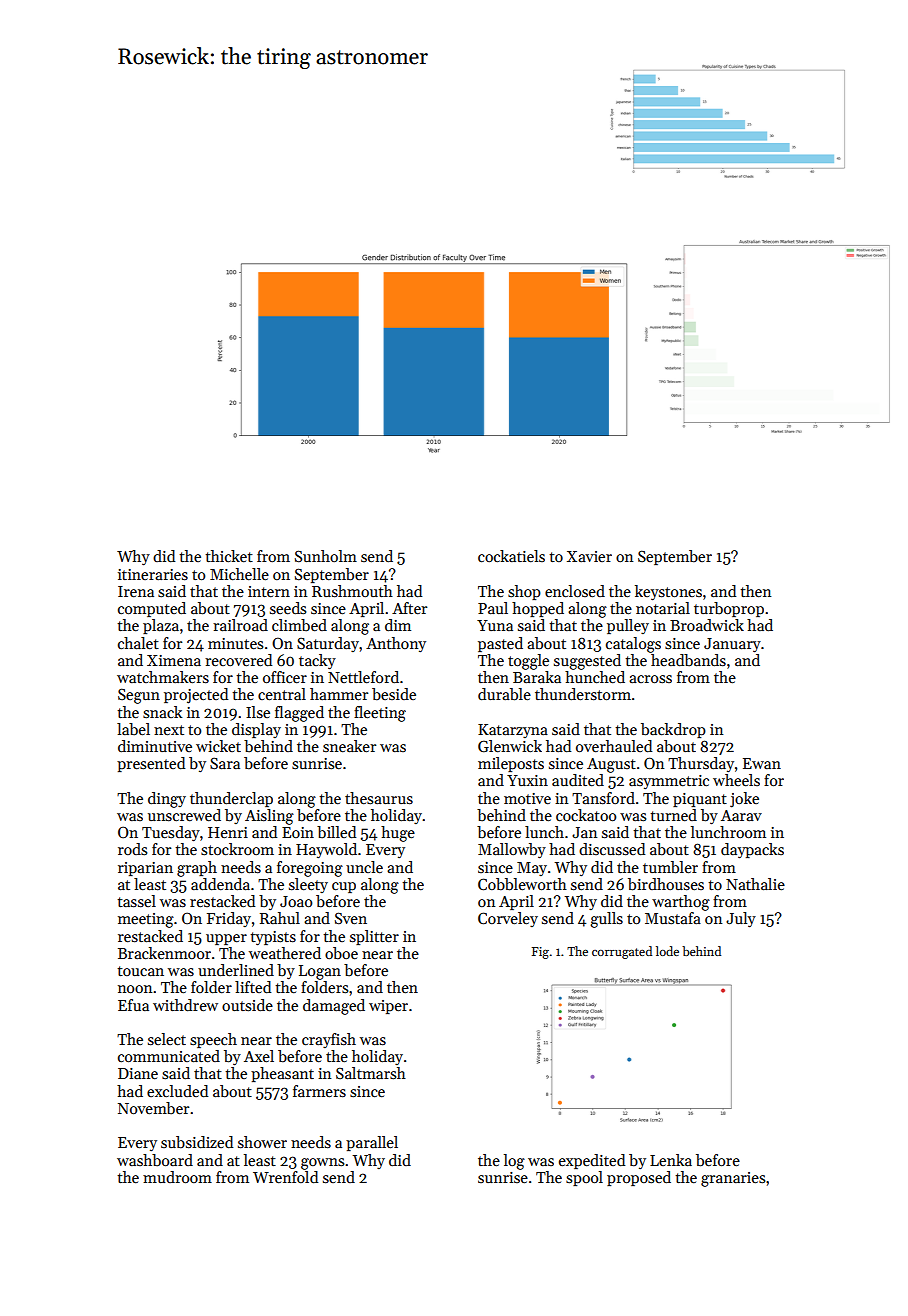 Image resolution: width=908 pixels, height=1316 pixels. Describe the element at coordinates (229, 556) in the document. I see `thicket` at that location.
